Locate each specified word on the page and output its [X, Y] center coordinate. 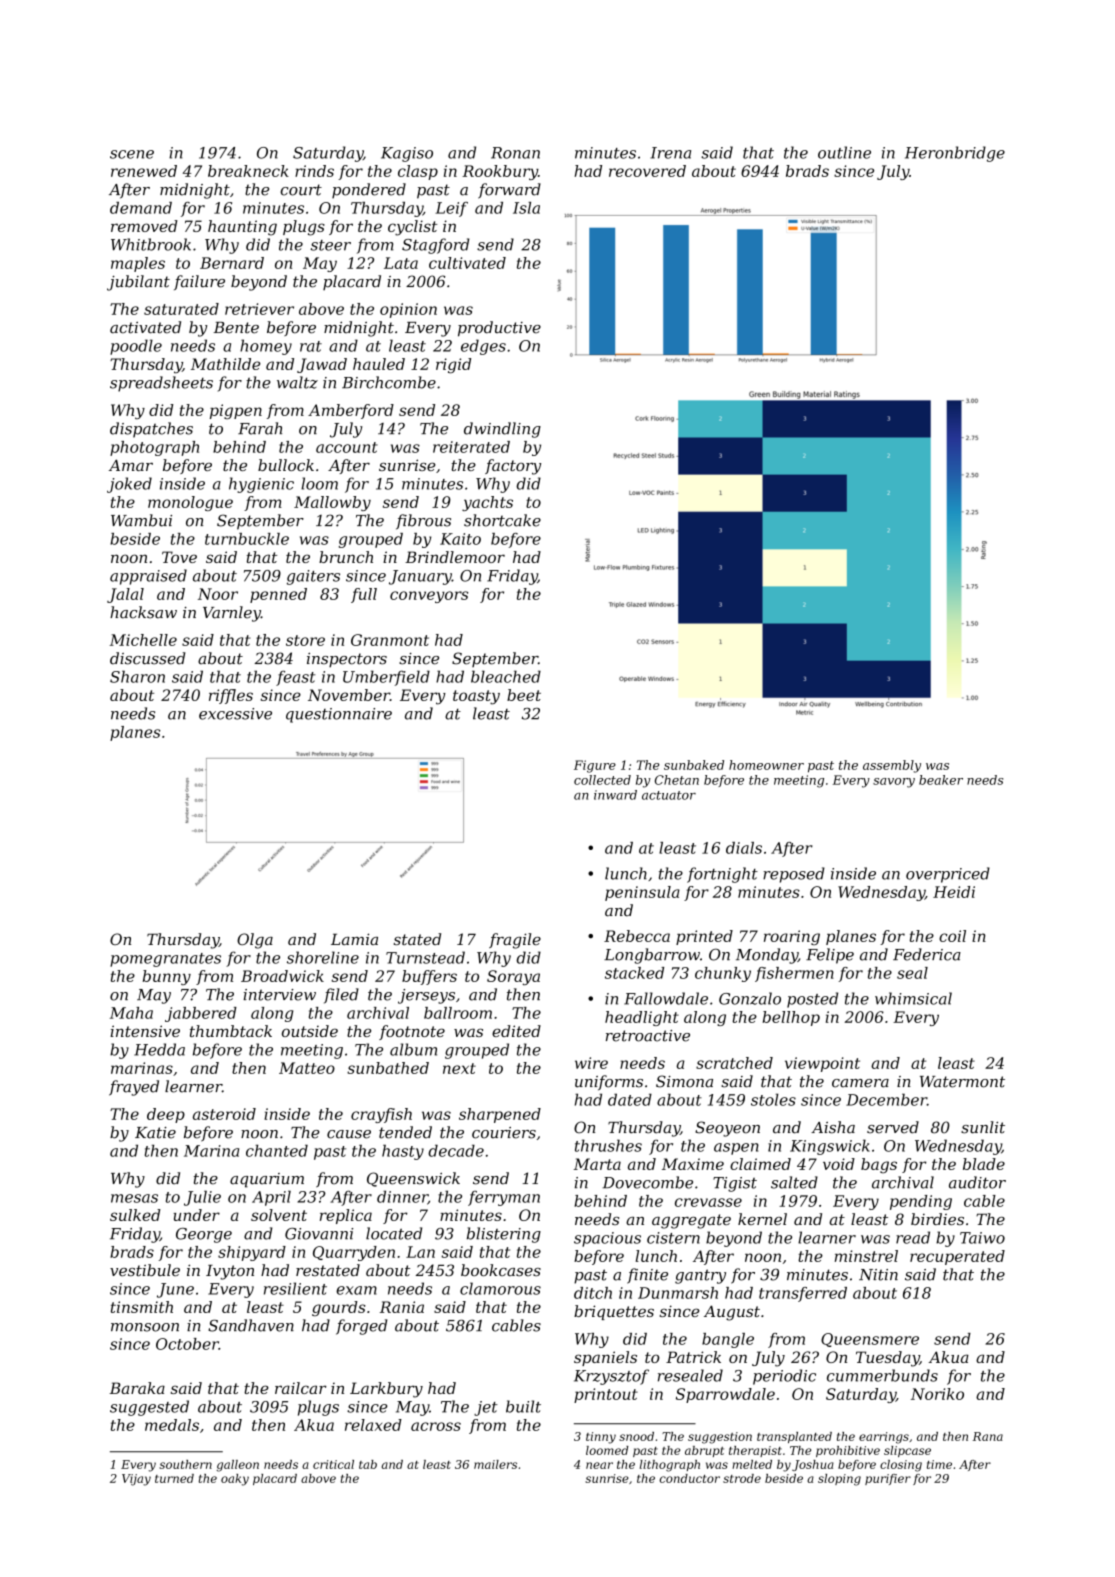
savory [894, 783]
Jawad [322, 365]
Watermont [962, 1082]
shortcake [502, 520]
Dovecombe [648, 1182]
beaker [941, 780]
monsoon [145, 1327]
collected [602, 780]
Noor [218, 594]
